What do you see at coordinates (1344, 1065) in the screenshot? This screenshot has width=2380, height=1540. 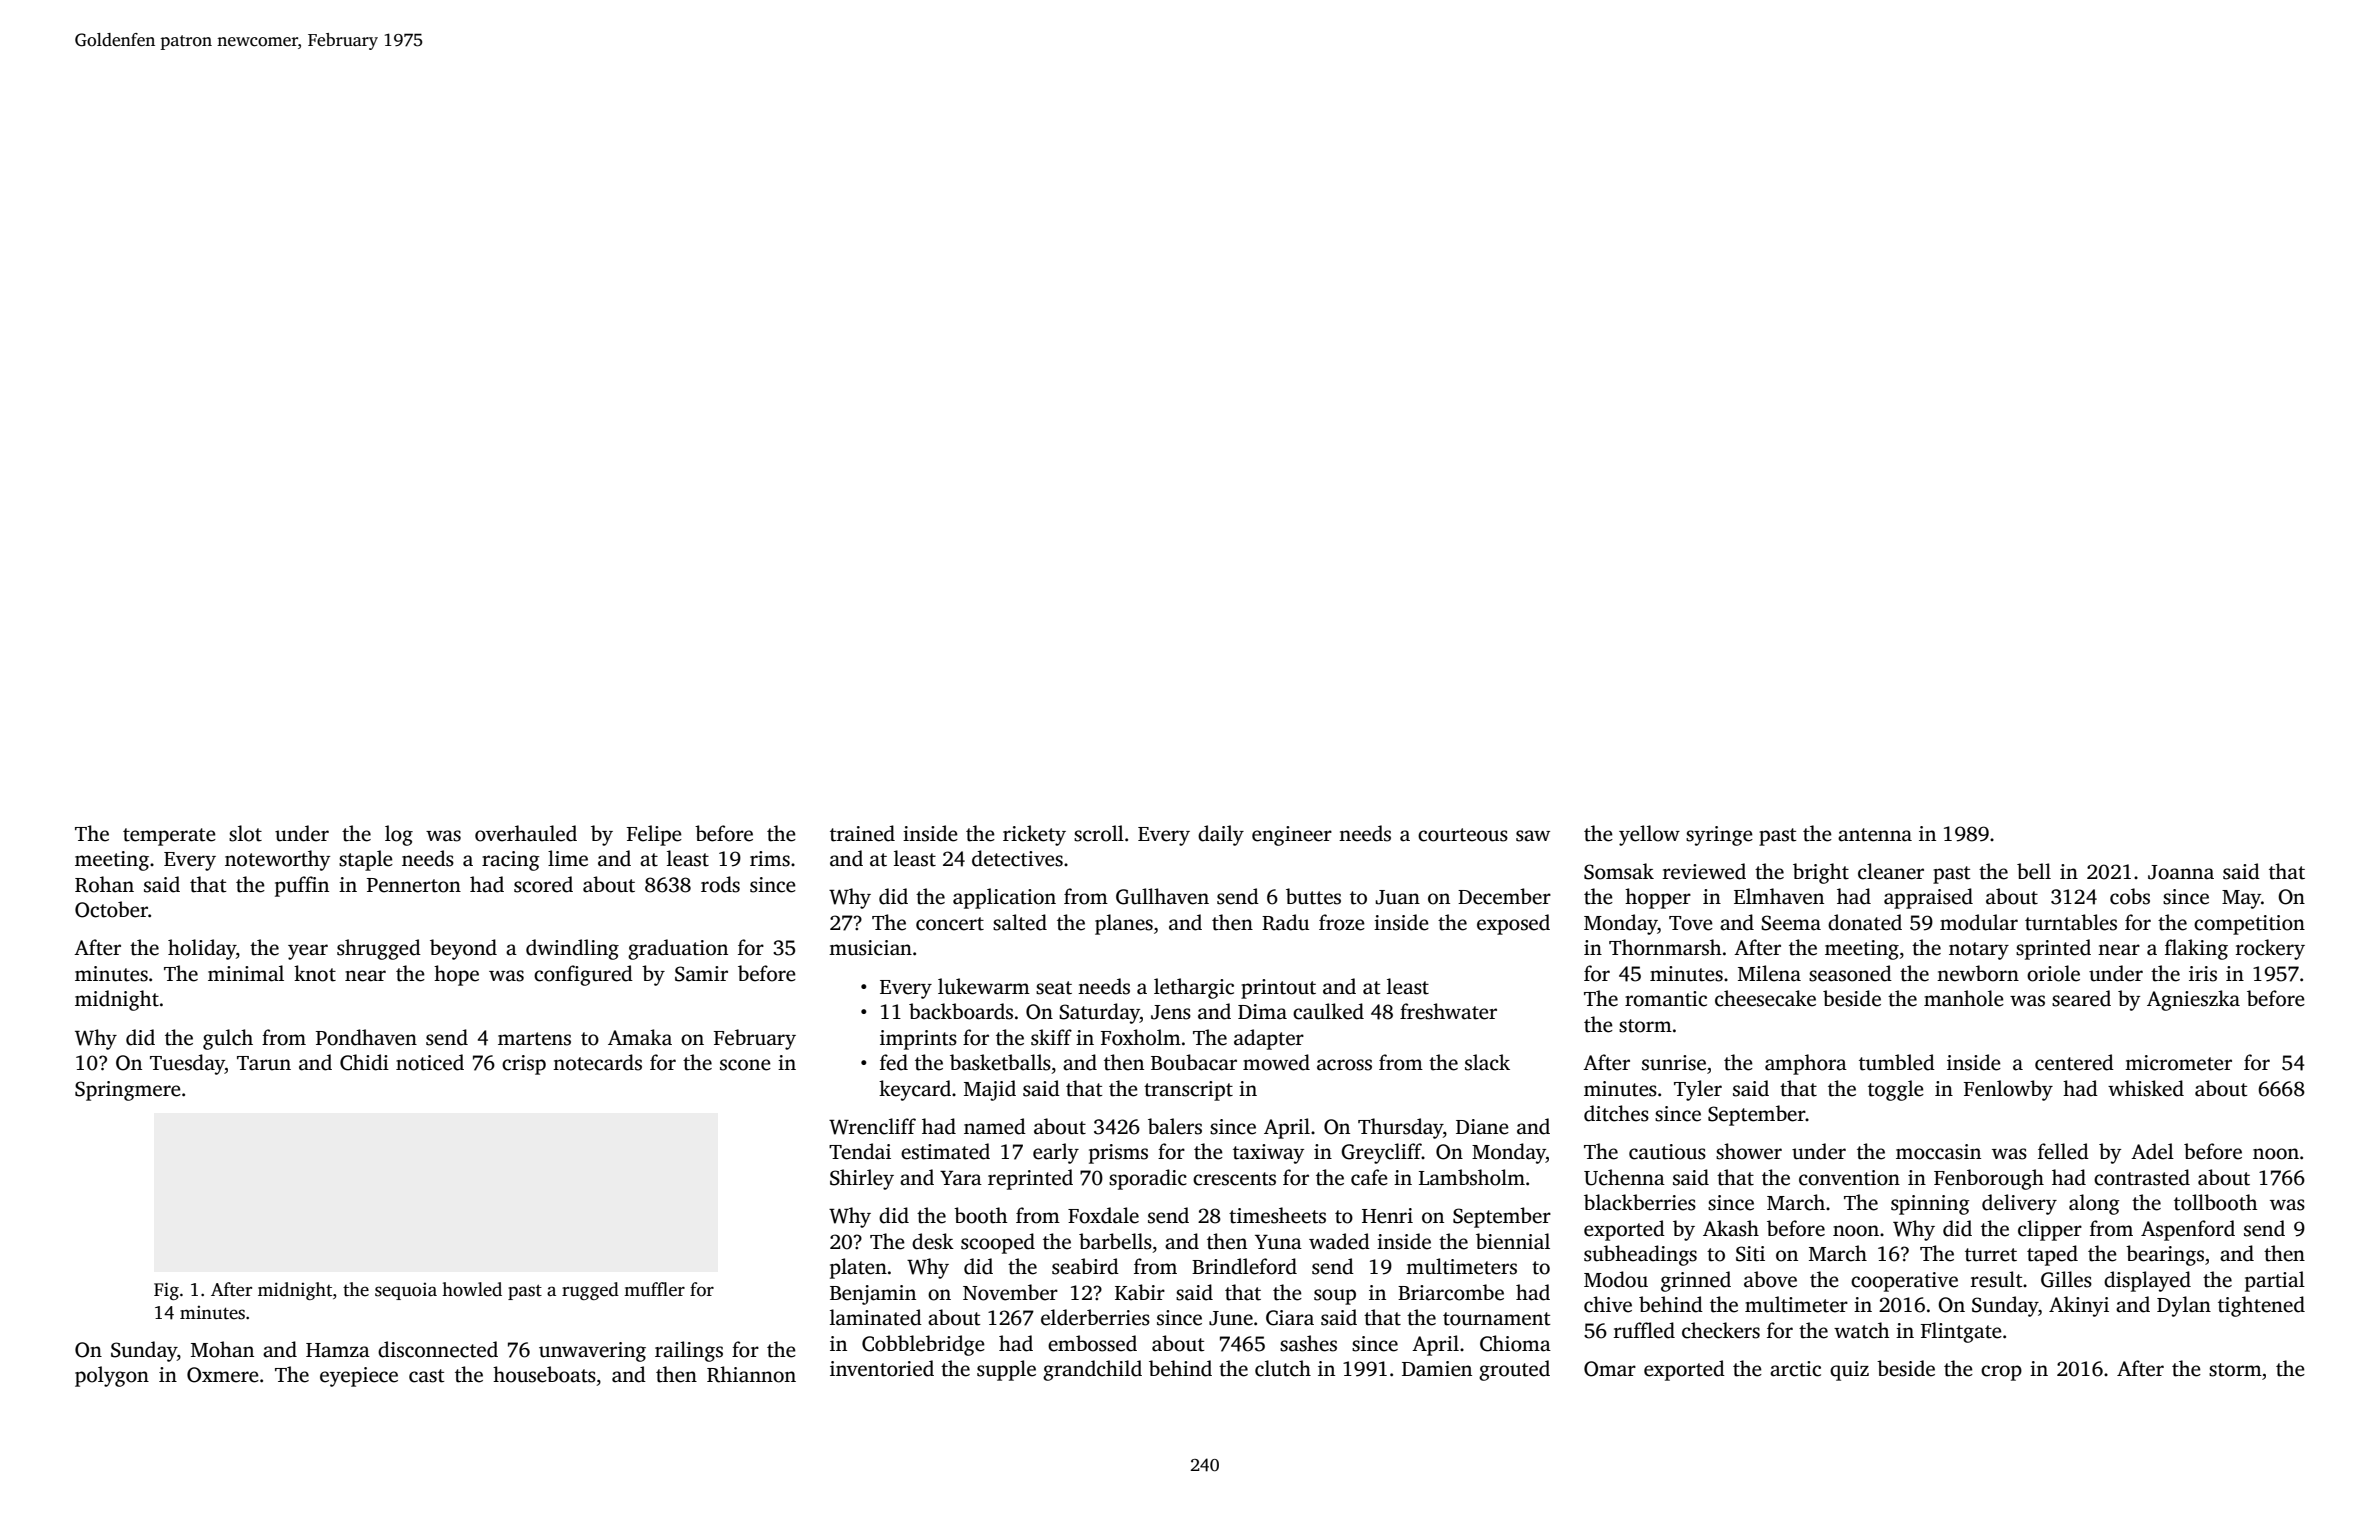 I see `across` at bounding box center [1344, 1065].
